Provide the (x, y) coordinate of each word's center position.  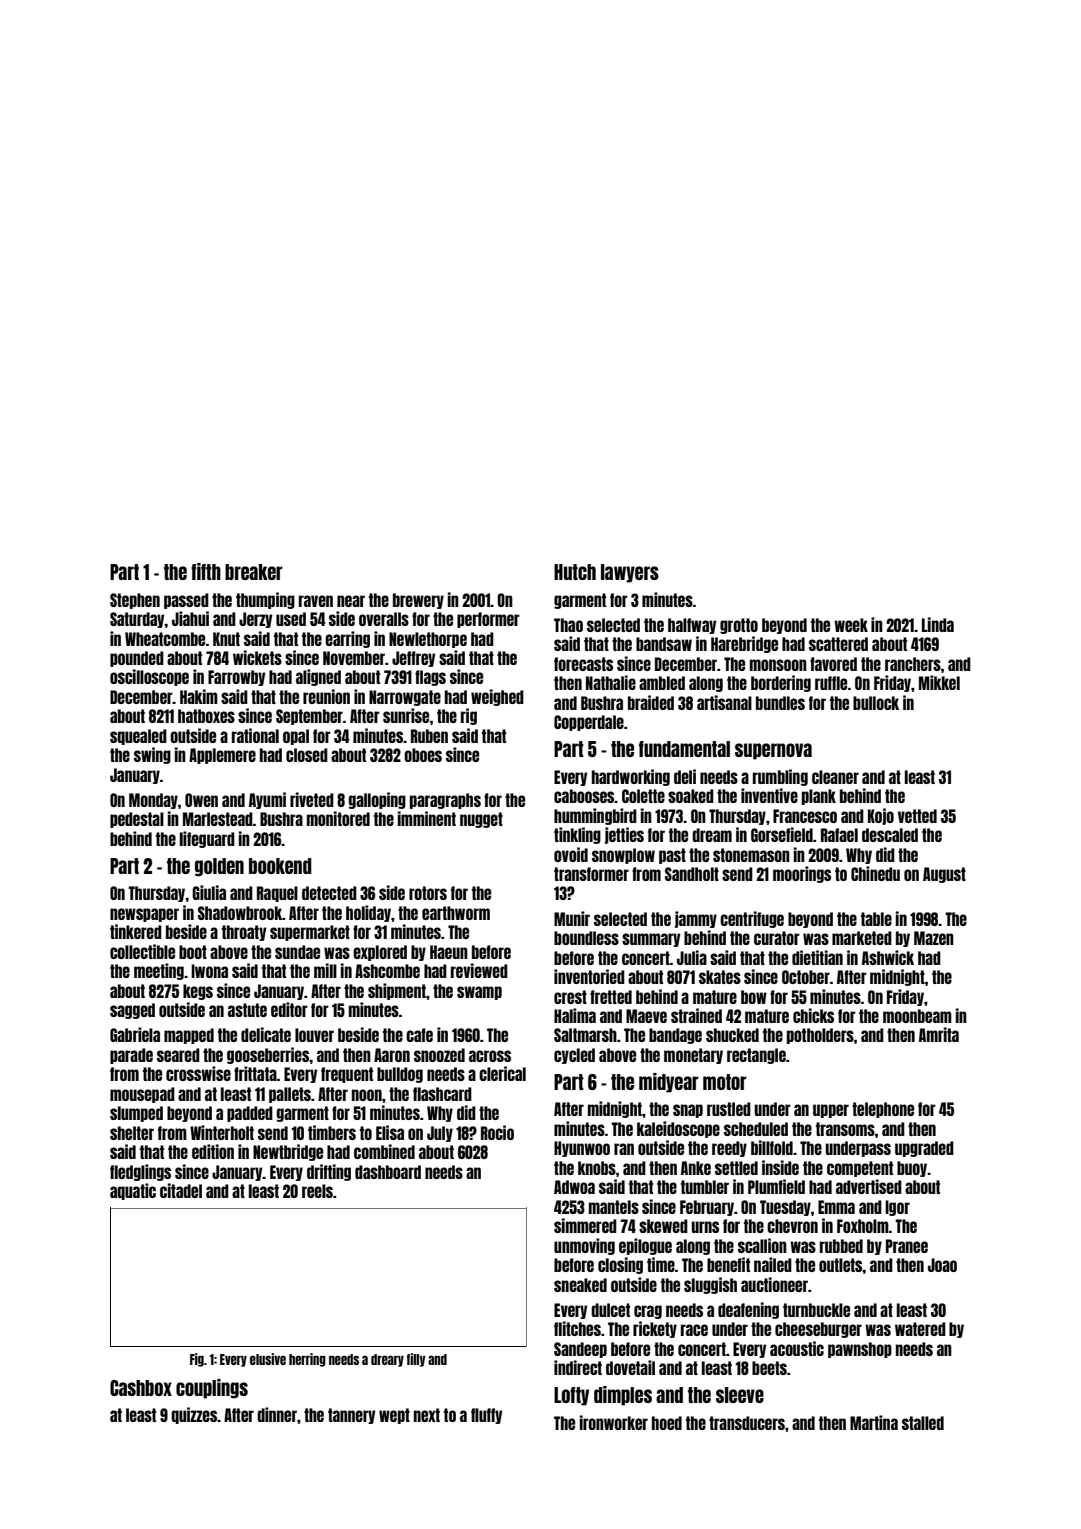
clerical (502, 1073)
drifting (329, 1172)
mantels (614, 1207)
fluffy (486, 1416)
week (851, 625)
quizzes (194, 1415)
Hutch (575, 572)
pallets (290, 1095)
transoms (845, 1129)
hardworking (631, 777)
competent (860, 1169)
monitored (338, 818)
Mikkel (939, 682)
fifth (206, 571)
